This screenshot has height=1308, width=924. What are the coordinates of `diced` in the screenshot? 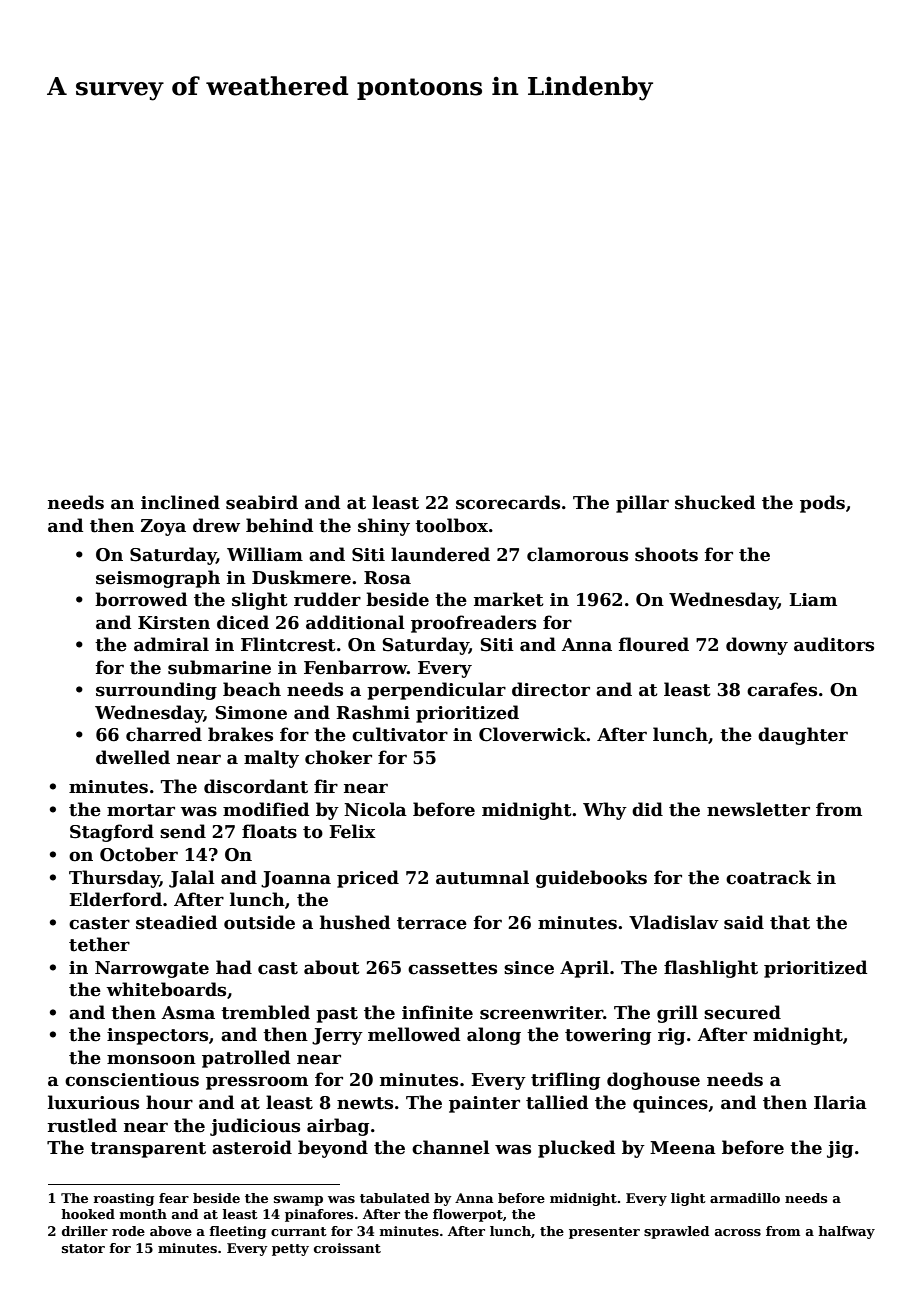 It's located at (243, 622).
